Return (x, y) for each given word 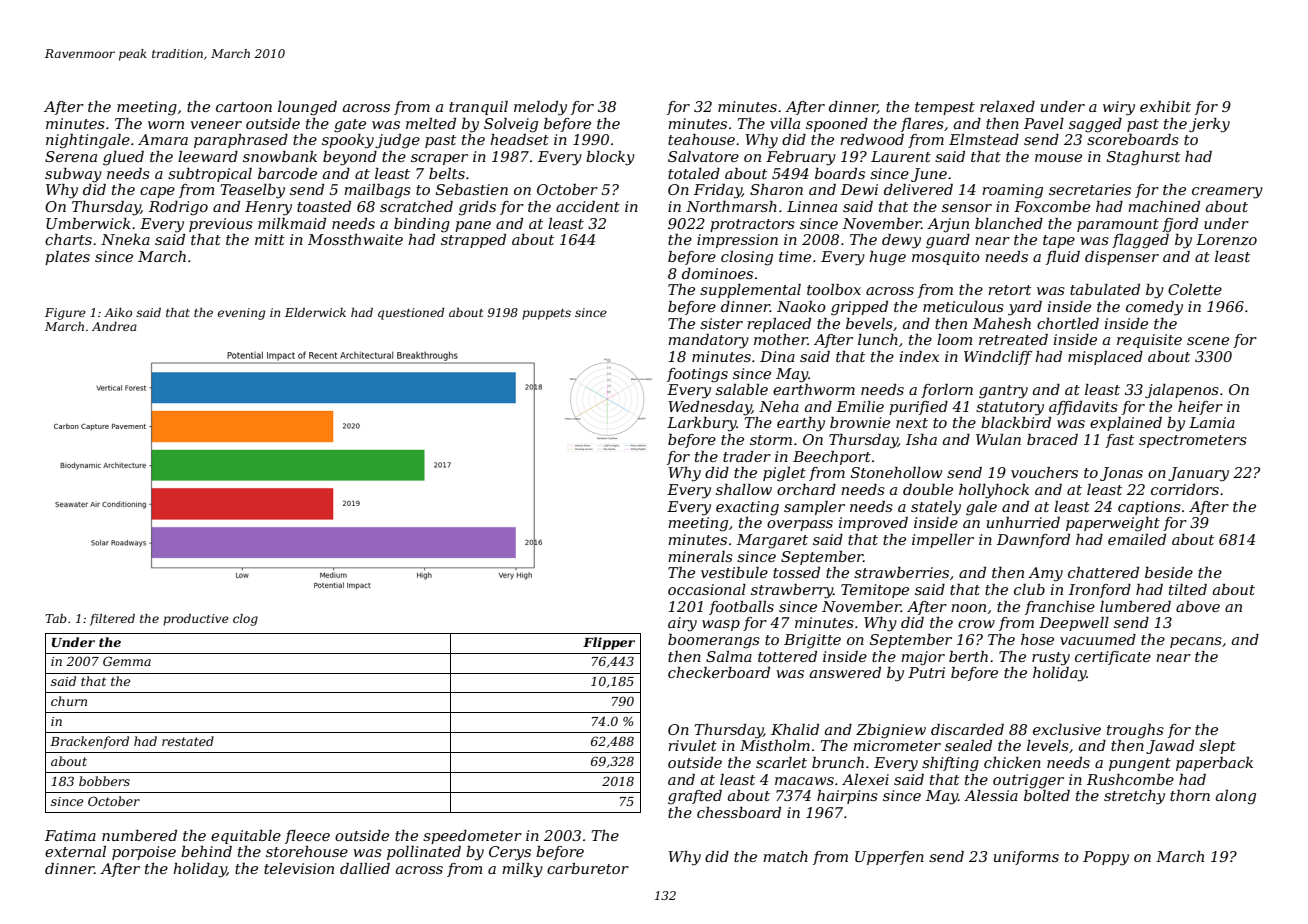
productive (196, 620)
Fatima (70, 835)
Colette (1195, 289)
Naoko (801, 306)
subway (73, 175)
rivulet (692, 745)
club (1029, 589)
